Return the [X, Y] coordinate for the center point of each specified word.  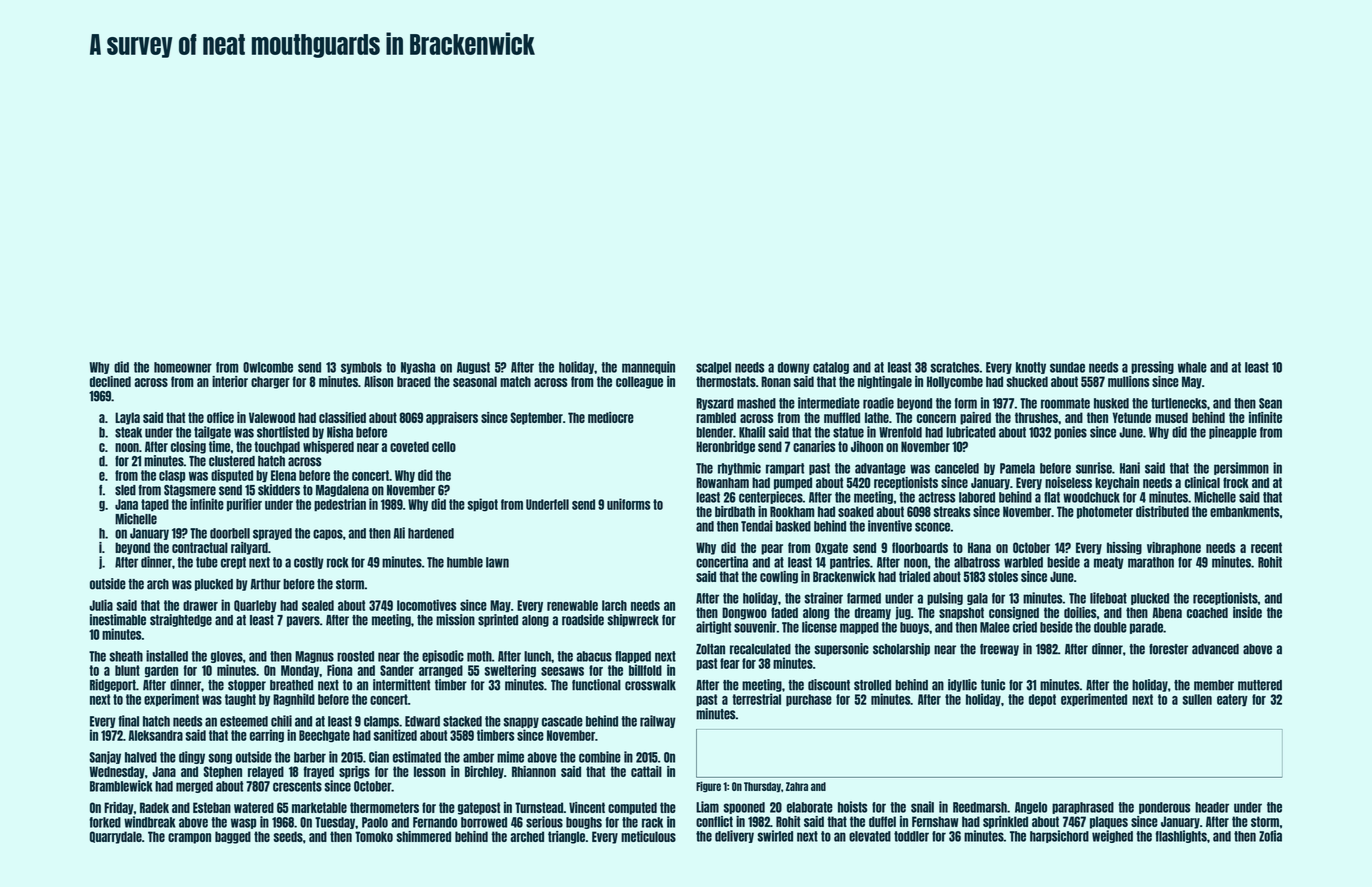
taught [240, 700]
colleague [639, 382]
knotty [1031, 368]
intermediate [829, 403]
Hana [979, 547]
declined [110, 381]
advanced [1215, 649]
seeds [288, 836]
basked [793, 526]
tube [207, 562]
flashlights [1181, 836]
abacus [594, 656]
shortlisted [283, 432]
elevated [870, 836]
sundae [1067, 367]
